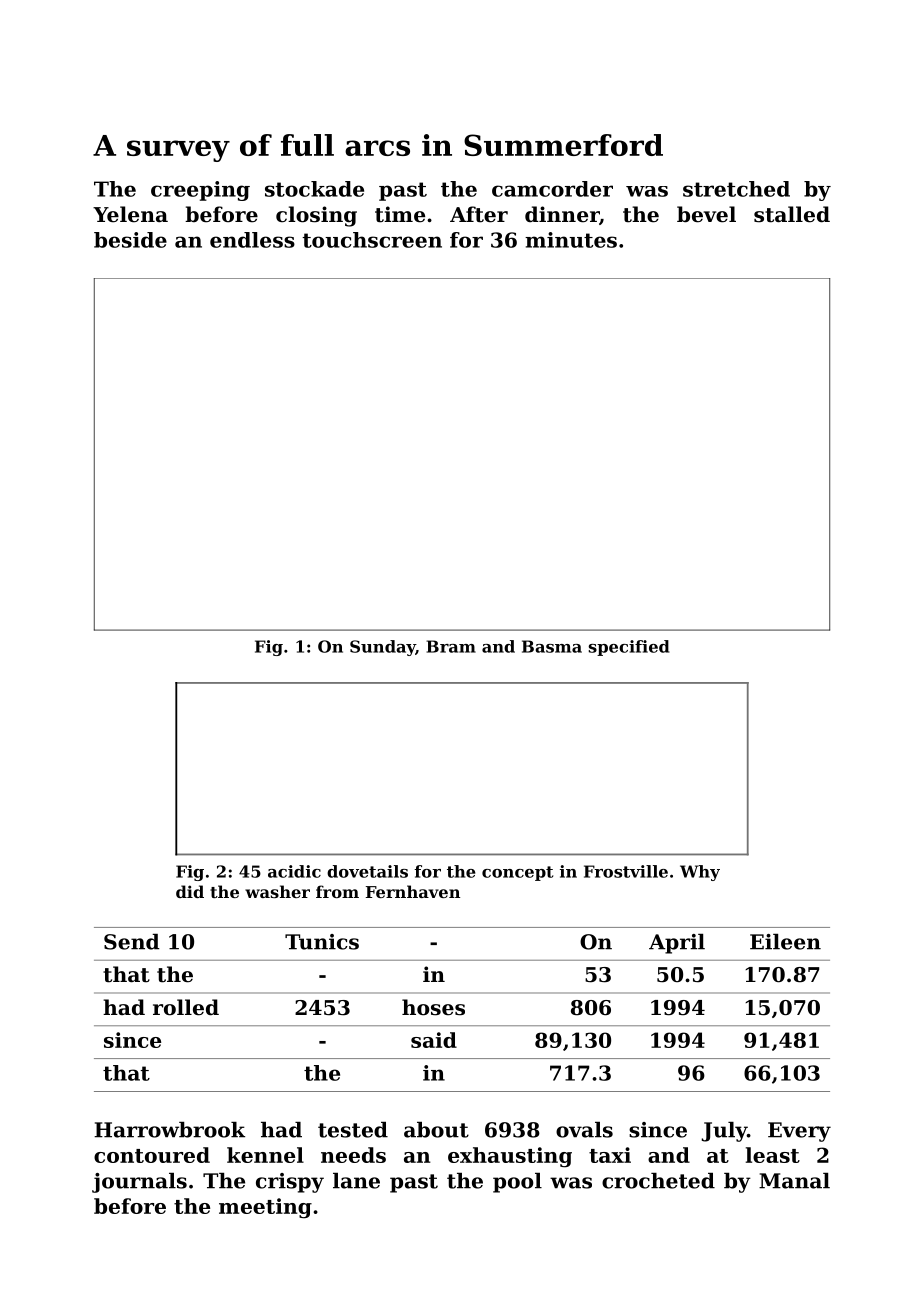 The height and width of the screenshot is (1314, 924). Describe the element at coordinates (383, 648) in the screenshot. I see `Sunday` at that location.
